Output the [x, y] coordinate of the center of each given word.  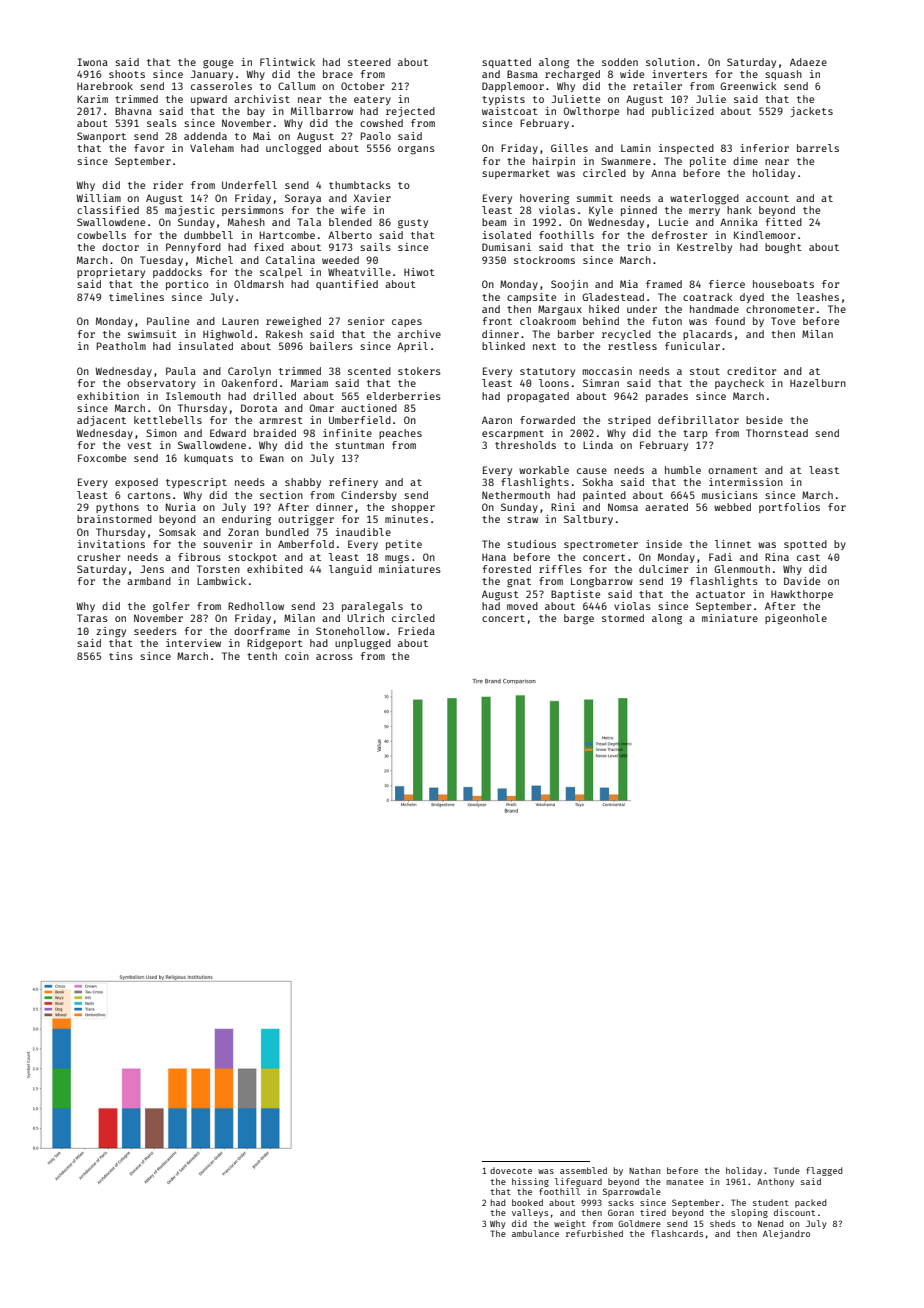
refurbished [594, 1233]
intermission [746, 482]
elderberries [404, 396]
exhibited [275, 569]
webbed [732, 507]
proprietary [111, 273]
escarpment [513, 434]
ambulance [535, 1233]
